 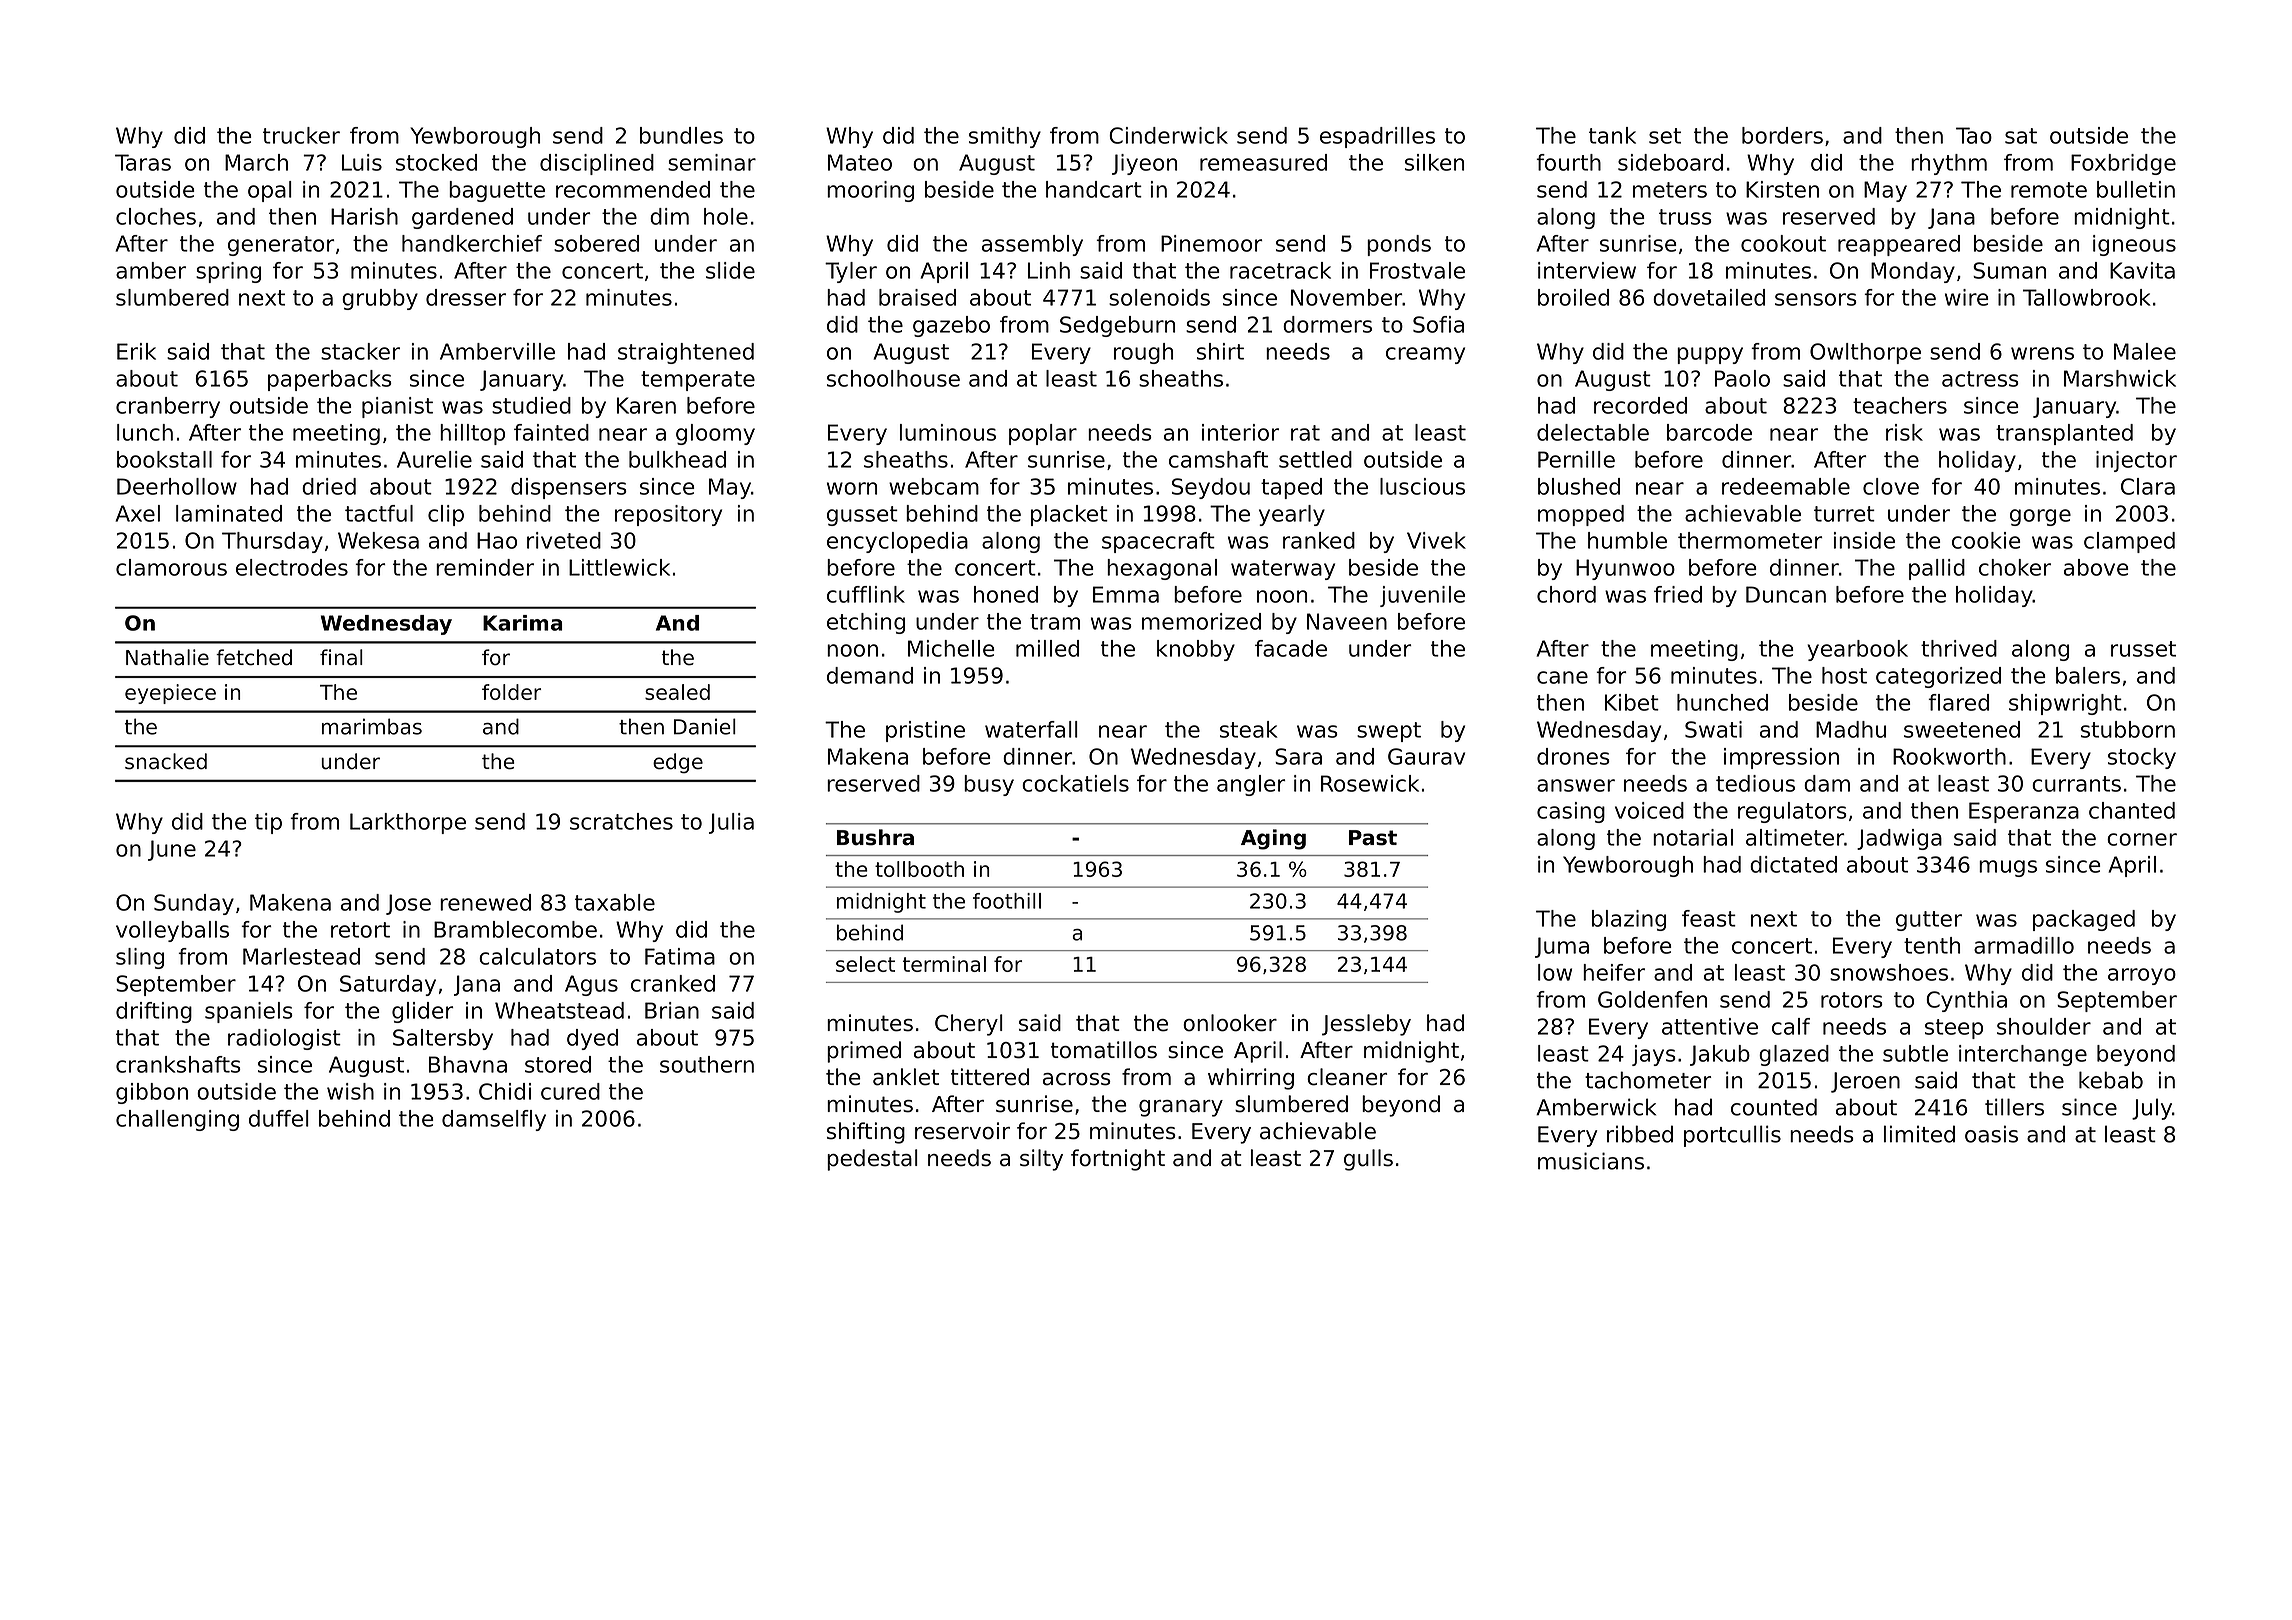 What do you see at coordinates (152, 1093) in the screenshot?
I see `gibbon` at bounding box center [152, 1093].
